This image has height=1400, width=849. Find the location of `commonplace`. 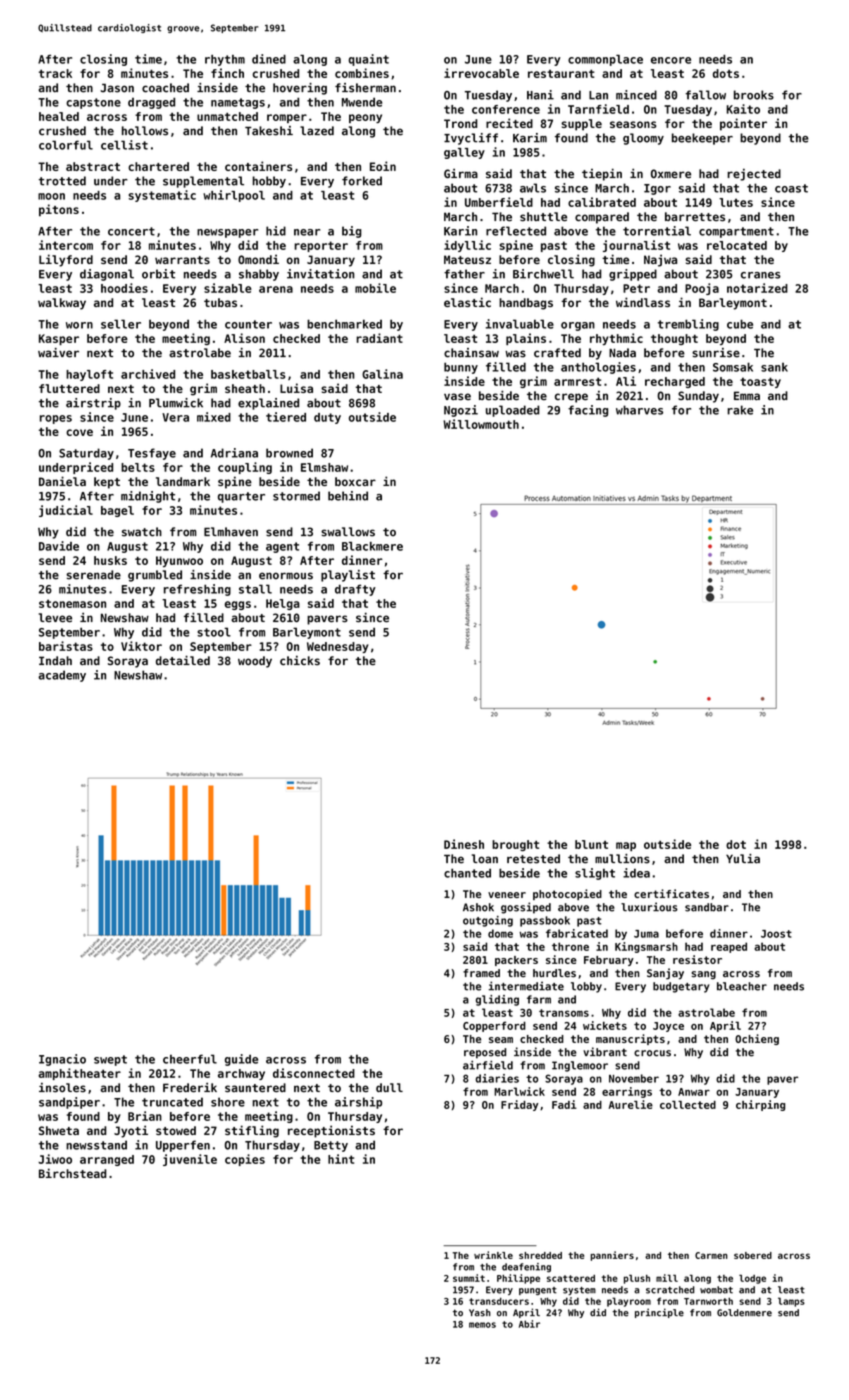

commonplace is located at coordinates (605, 60).
